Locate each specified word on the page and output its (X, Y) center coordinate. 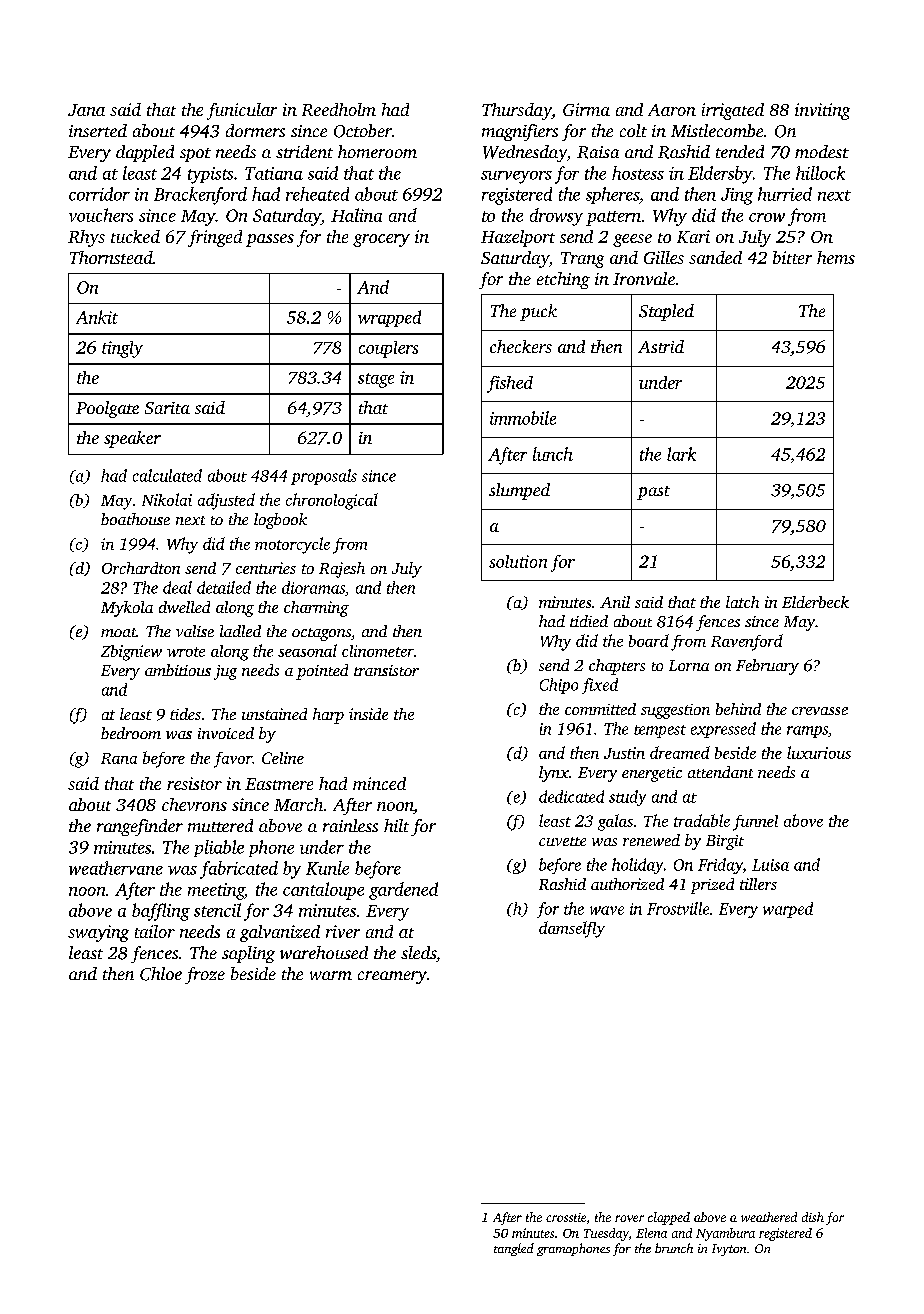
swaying (98, 933)
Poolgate (107, 409)
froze (205, 975)
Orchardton (141, 568)
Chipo (559, 686)
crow (767, 217)
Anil (615, 602)
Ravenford (747, 642)
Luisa (770, 865)
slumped (519, 491)
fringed (215, 238)
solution (518, 561)
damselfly (572, 929)
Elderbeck (815, 602)
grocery (381, 240)
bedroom (131, 733)
